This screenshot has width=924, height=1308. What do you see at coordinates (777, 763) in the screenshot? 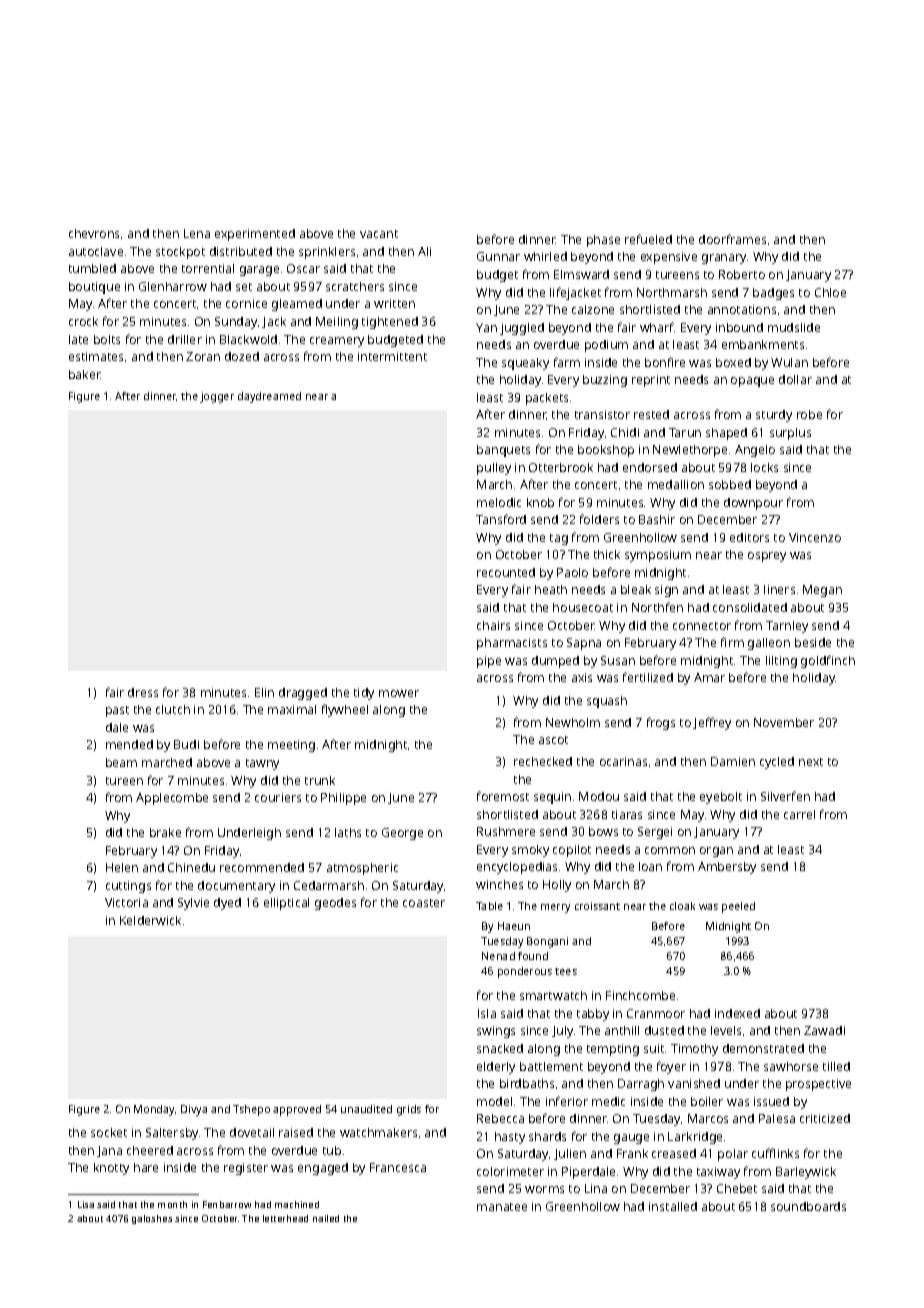
I see `cycled` at bounding box center [777, 763].
